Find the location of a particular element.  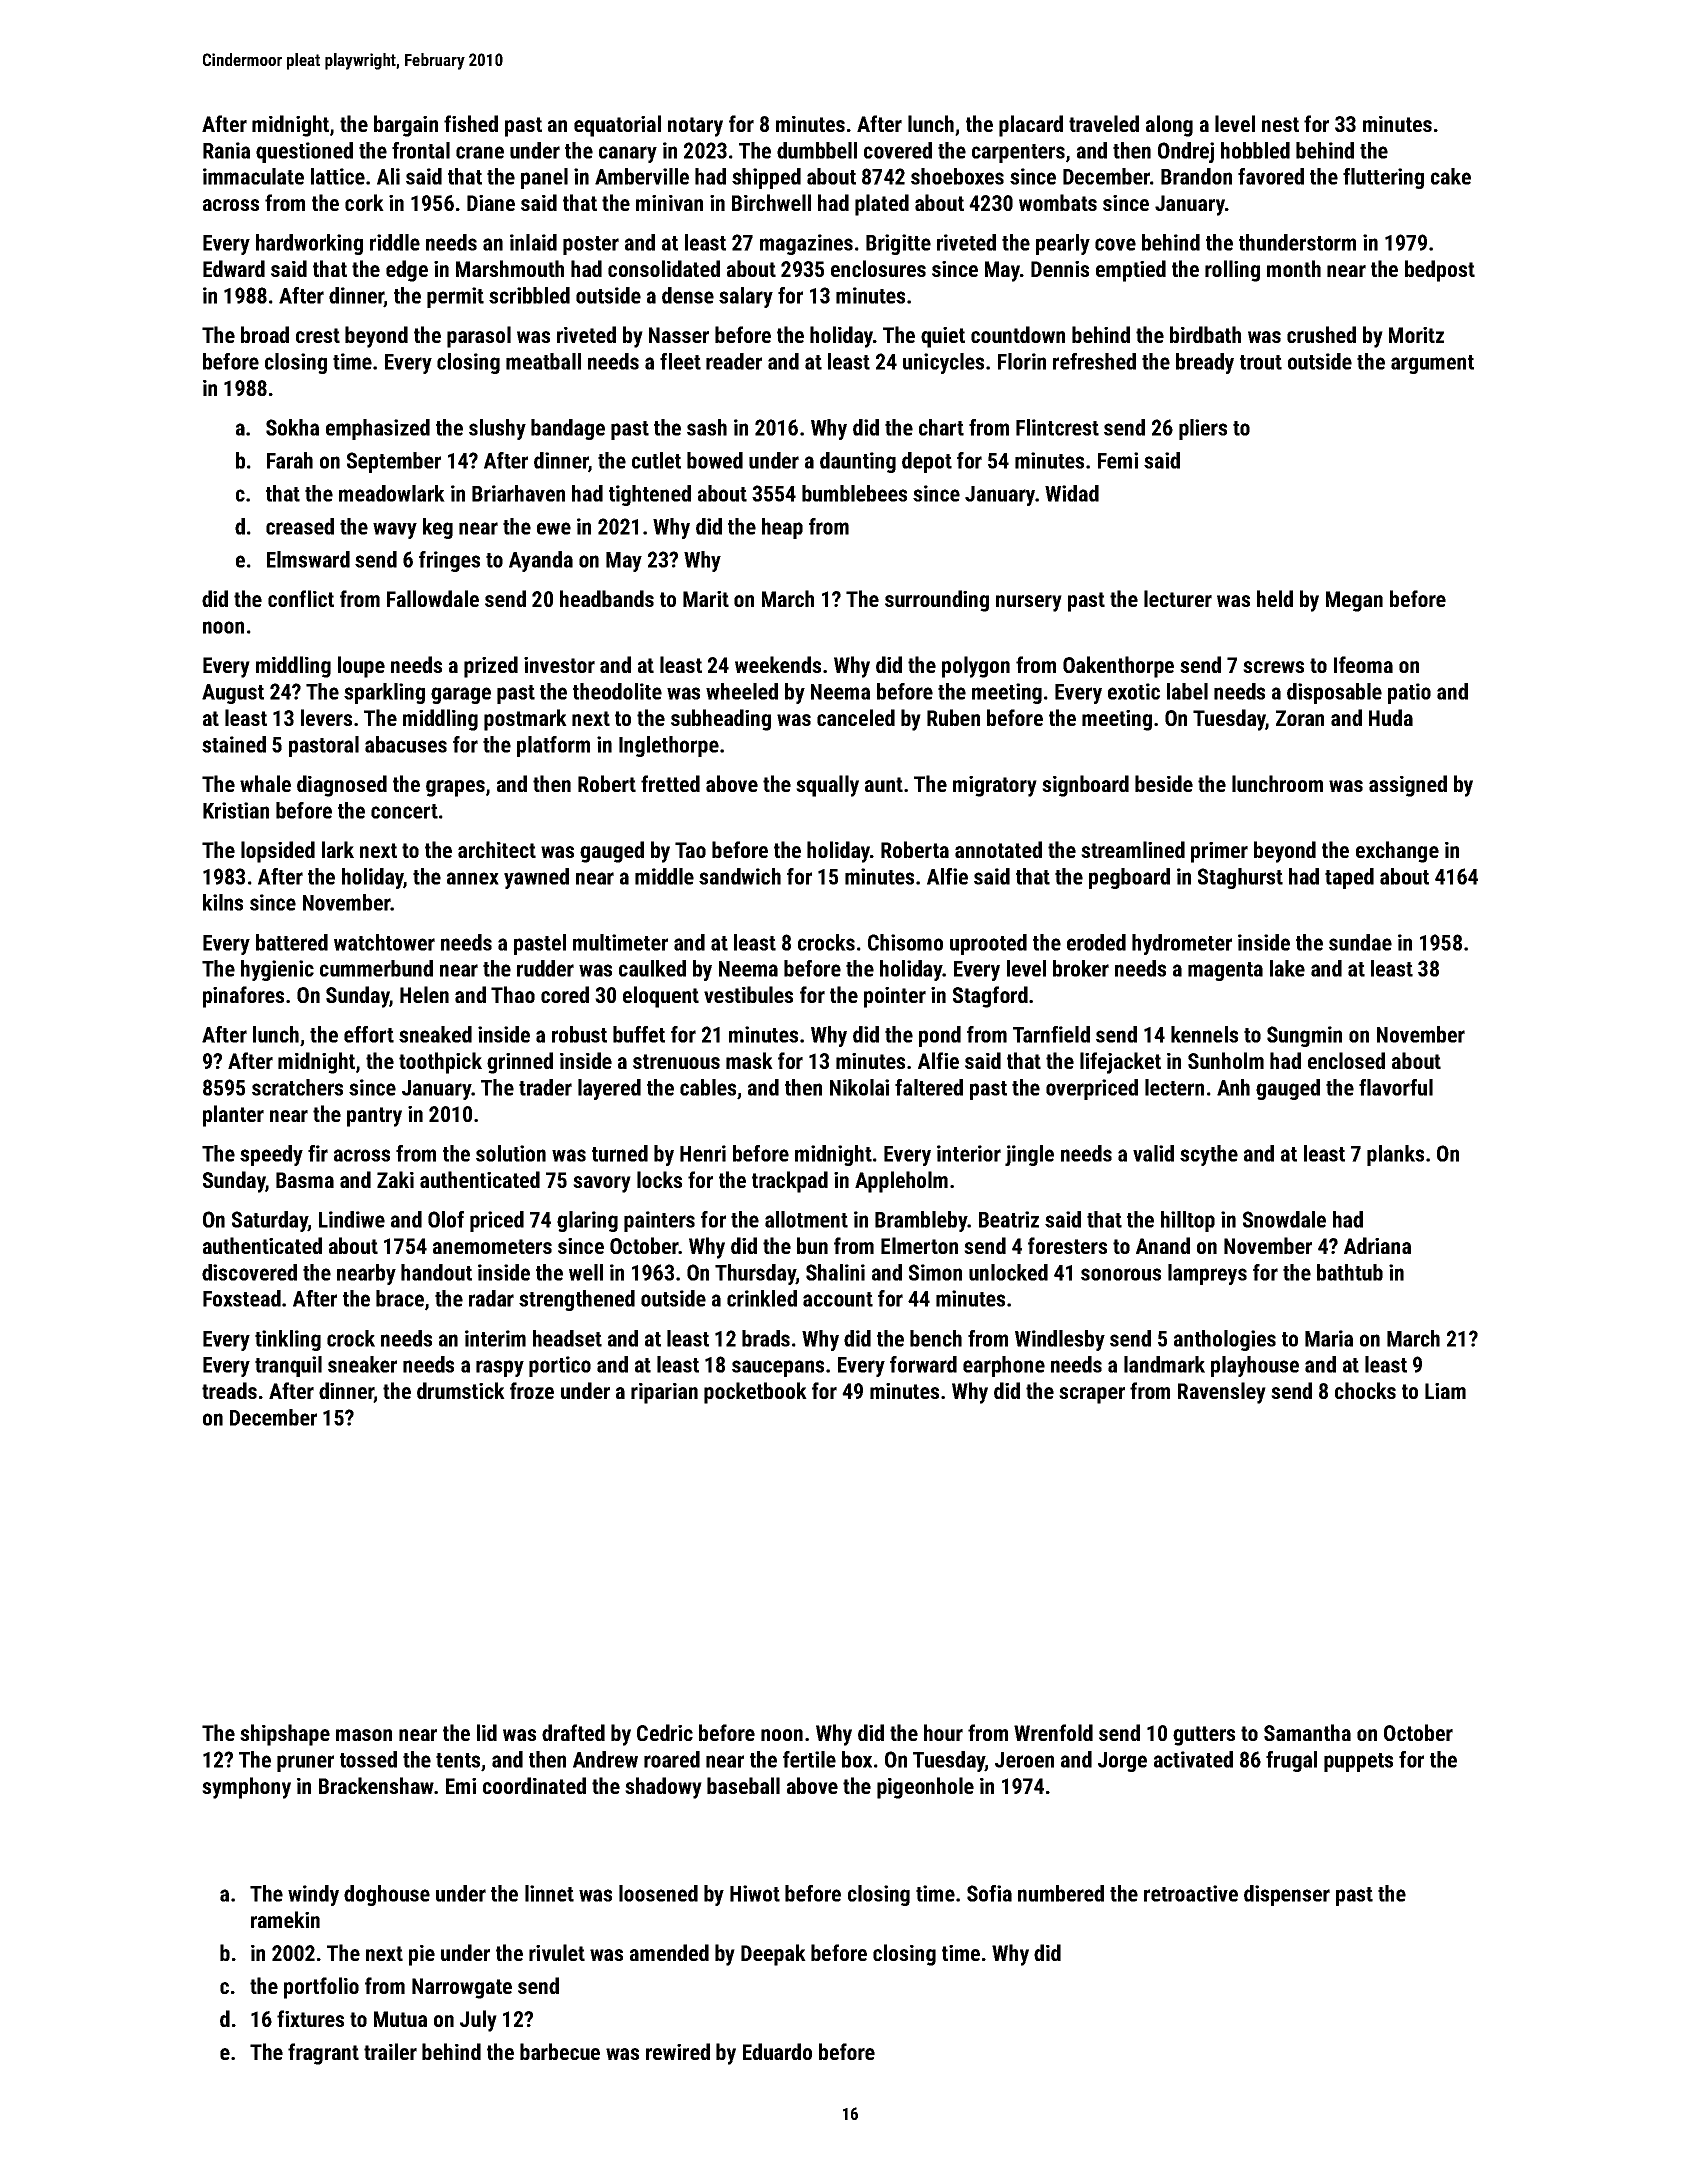

rudder is located at coordinates (545, 968).
